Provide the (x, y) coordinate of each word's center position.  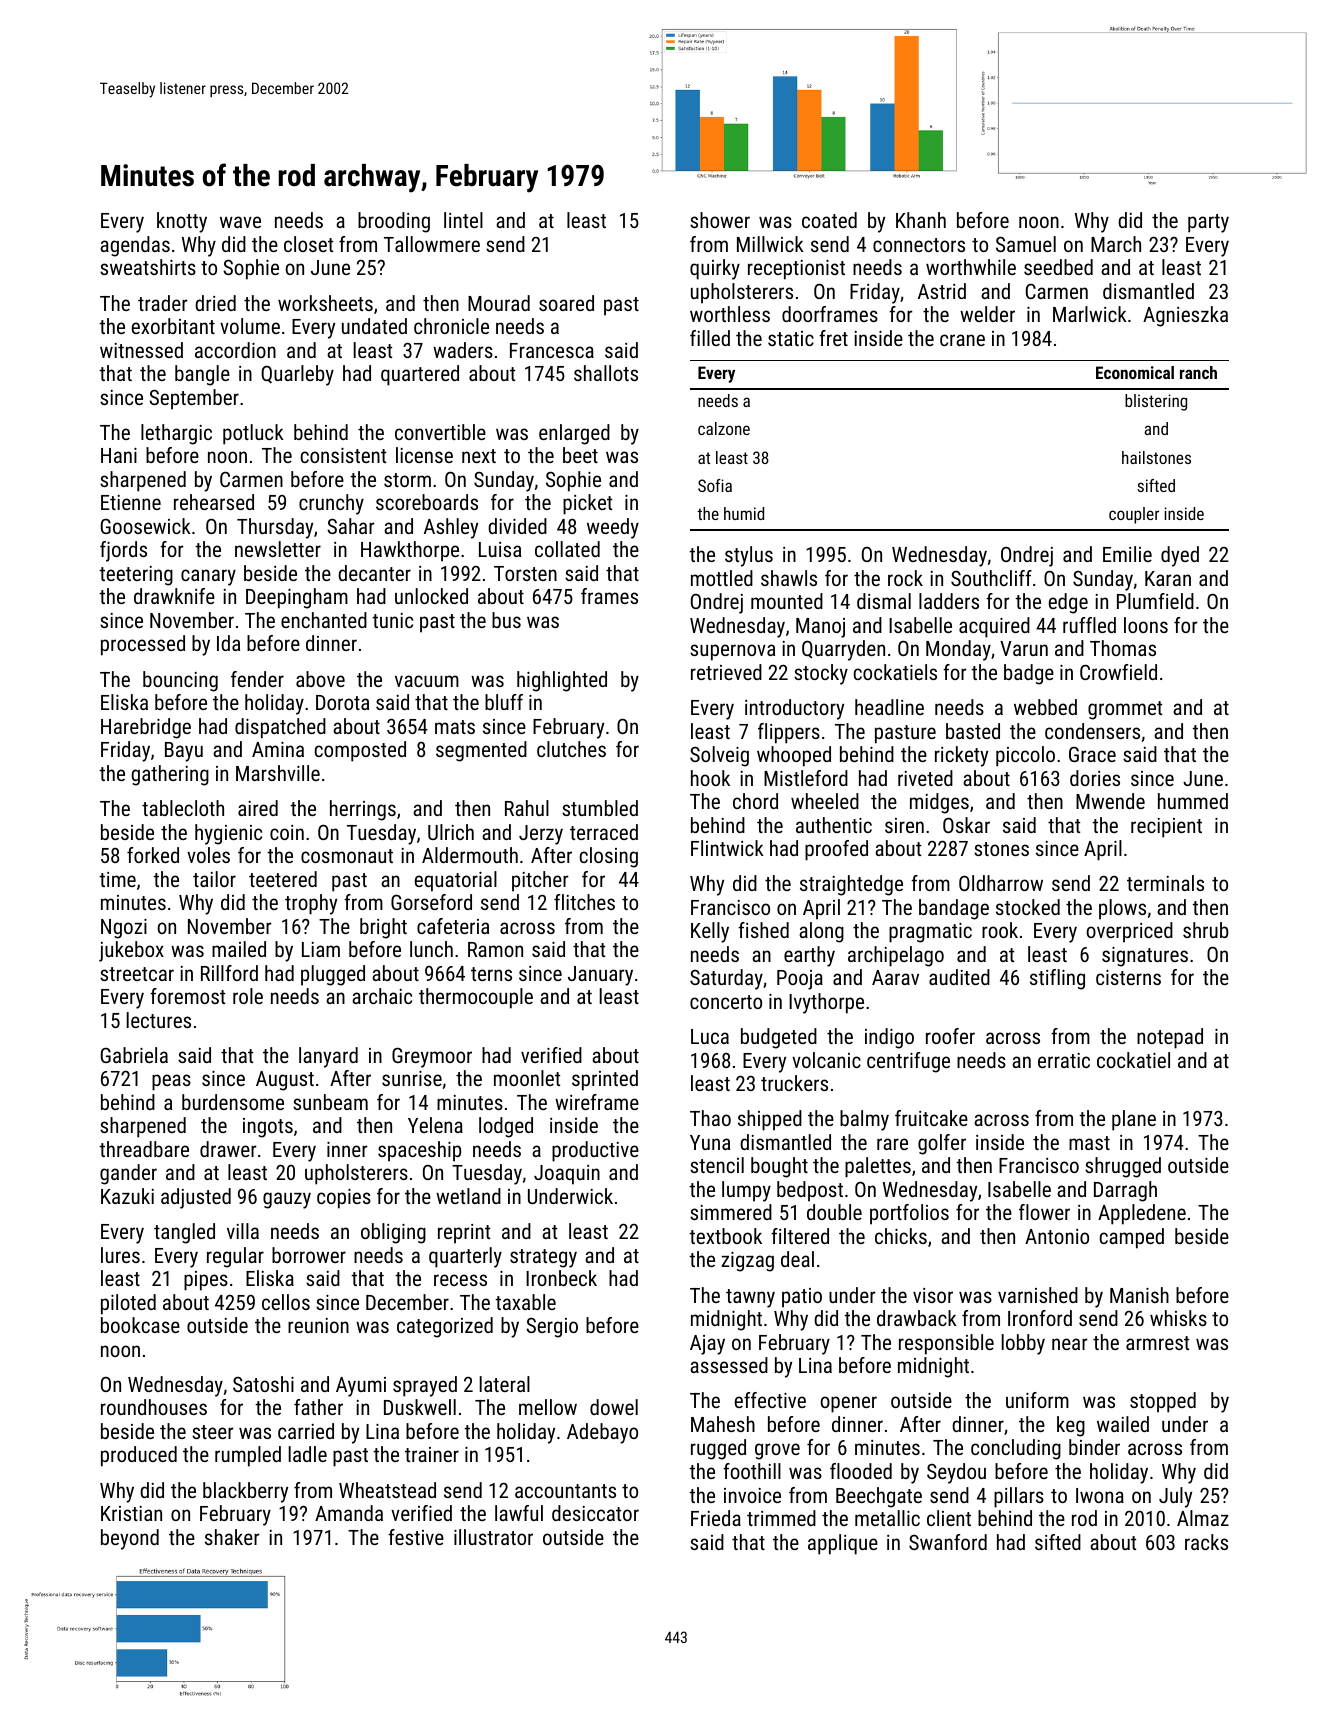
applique (843, 1544)
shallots (606, 373)
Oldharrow (1001, 883)
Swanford (948, 1542)
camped (1132, 1238)
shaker (232, 1537)
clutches (571, 749)
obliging (393, 1233)
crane (962, 340)
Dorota (342, 702)
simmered (731, 1212)
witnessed (141, 350)
